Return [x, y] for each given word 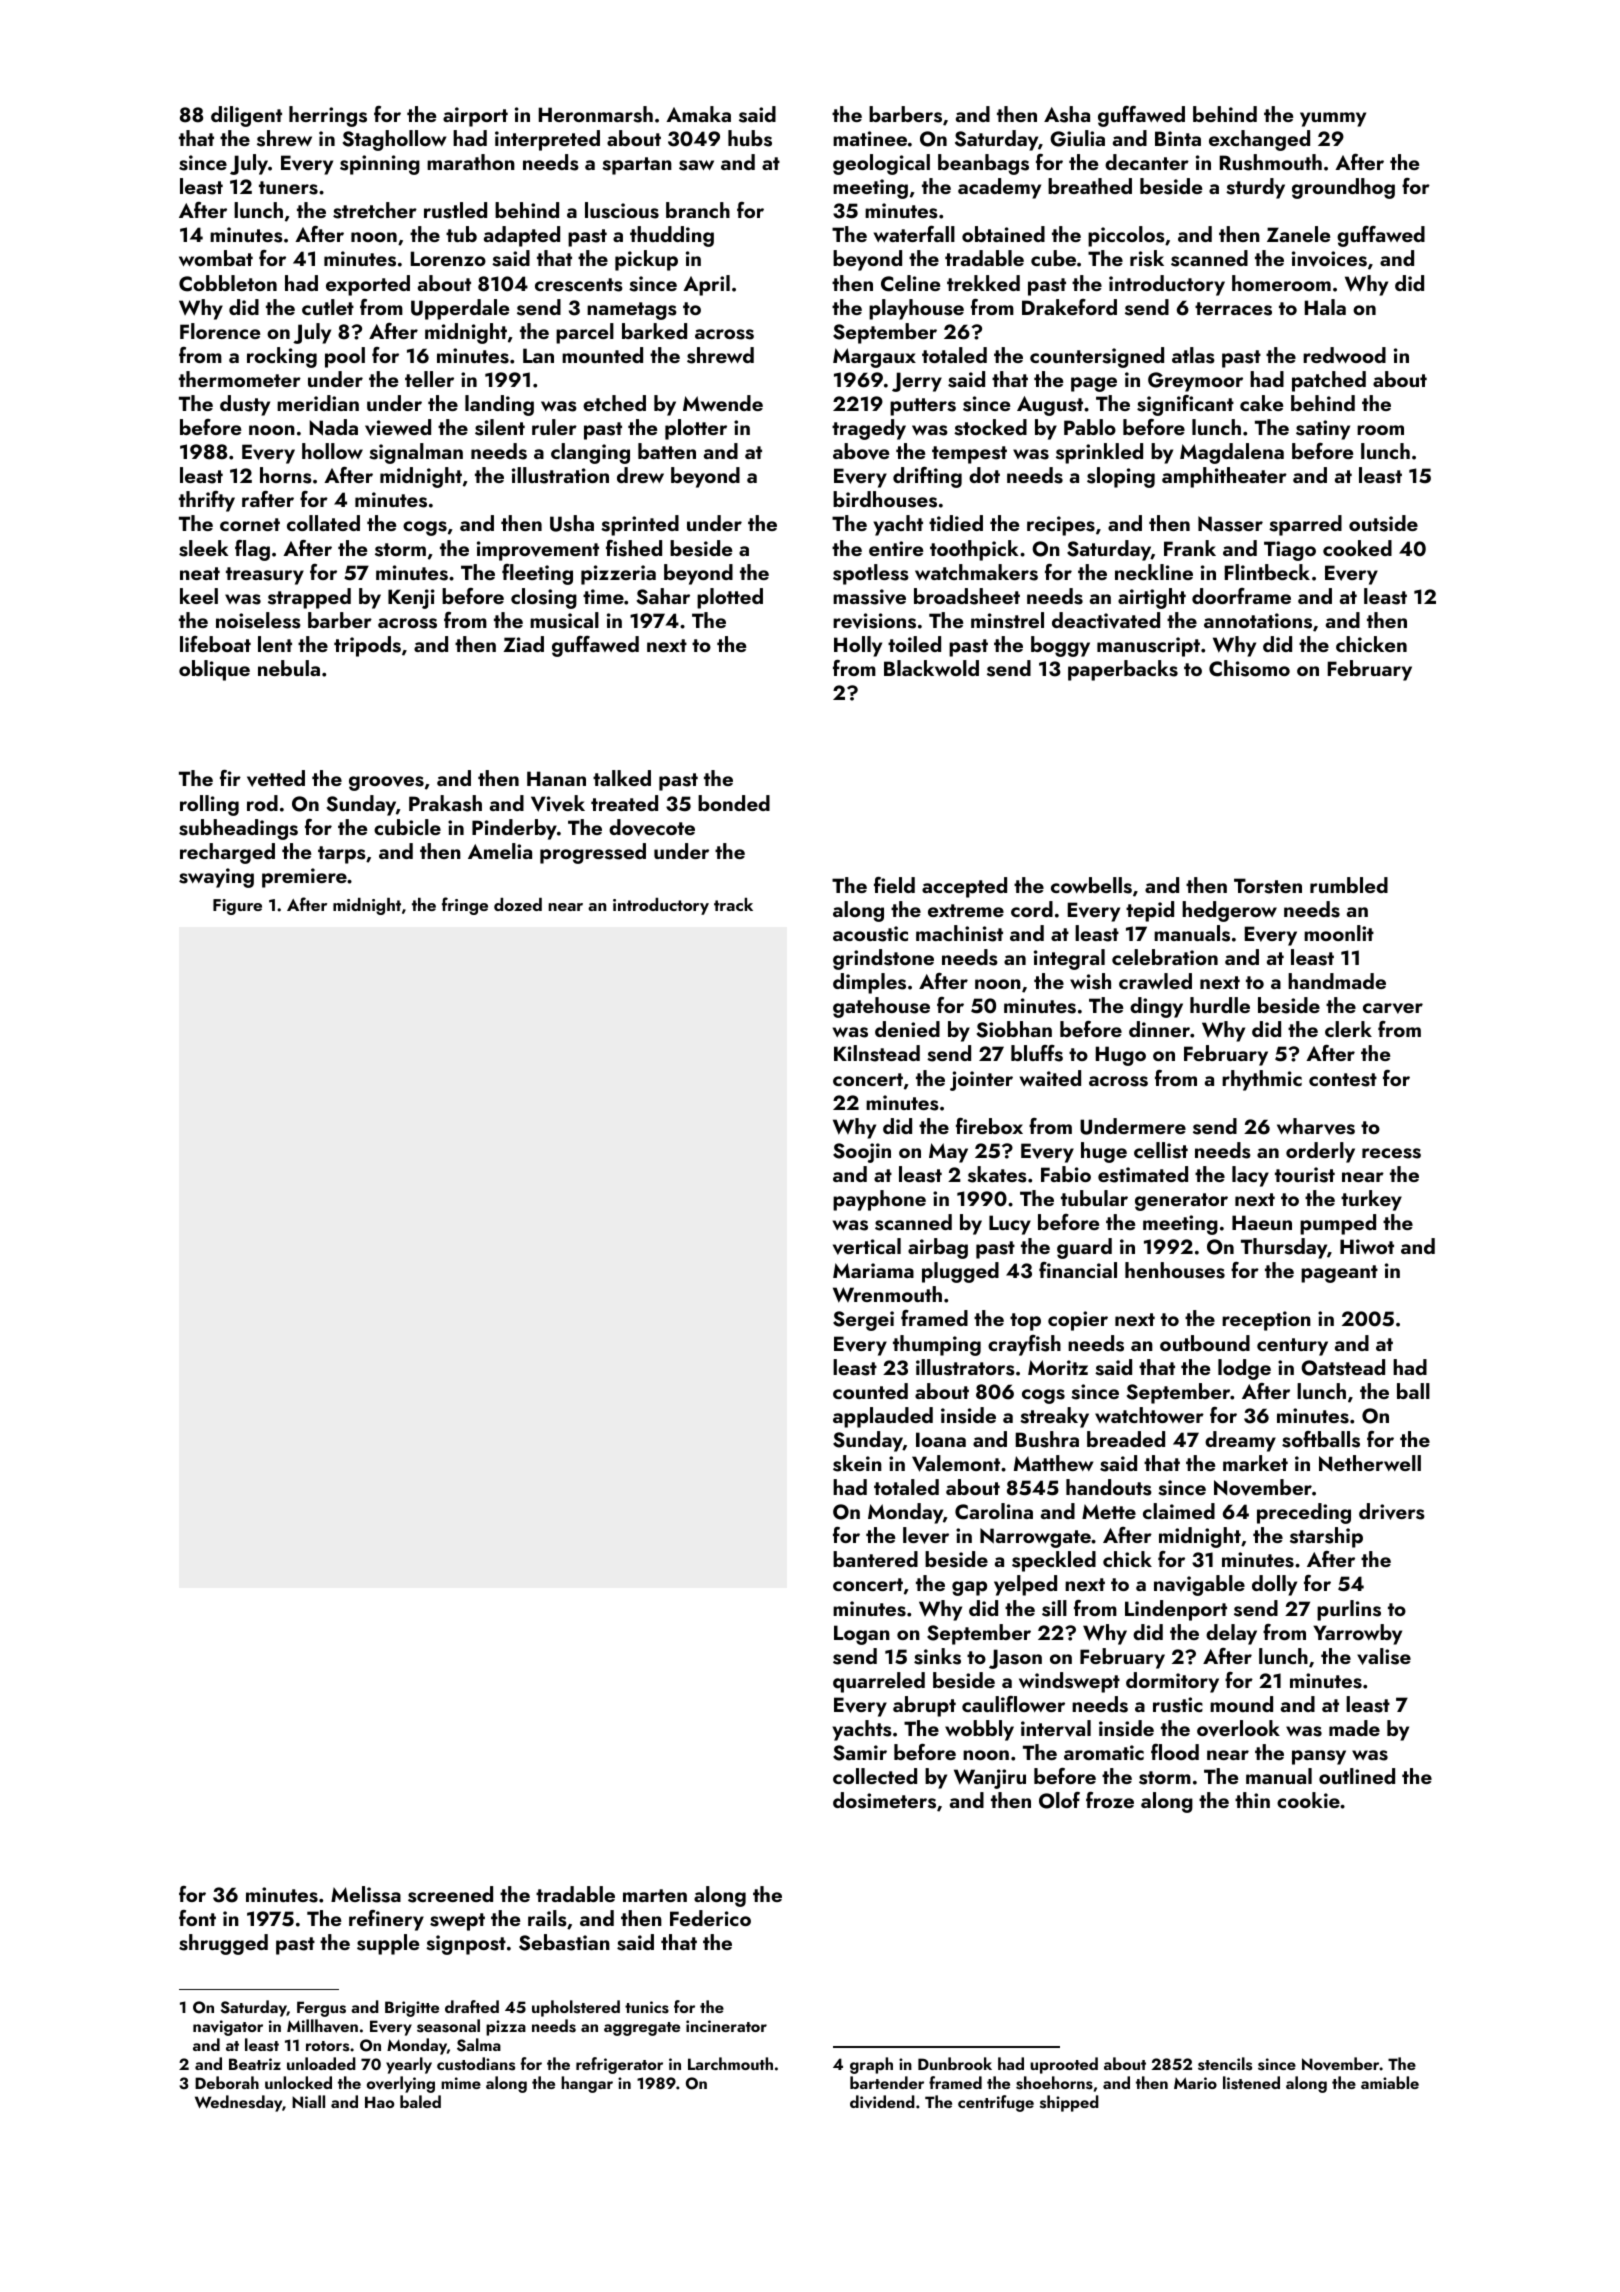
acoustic [870, 934]
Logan [862, 1635]
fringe [465, 906]
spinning [380, 165]
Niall [308, 2101]
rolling [209, 805]
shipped [1069, 2103]
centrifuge [996, 2103]
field [894, 885]
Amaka [698, 114]
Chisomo [1249, 668]
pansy [1319, 1757]
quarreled [879, 1682]
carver [1393, 1008]
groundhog [1343, 188]
